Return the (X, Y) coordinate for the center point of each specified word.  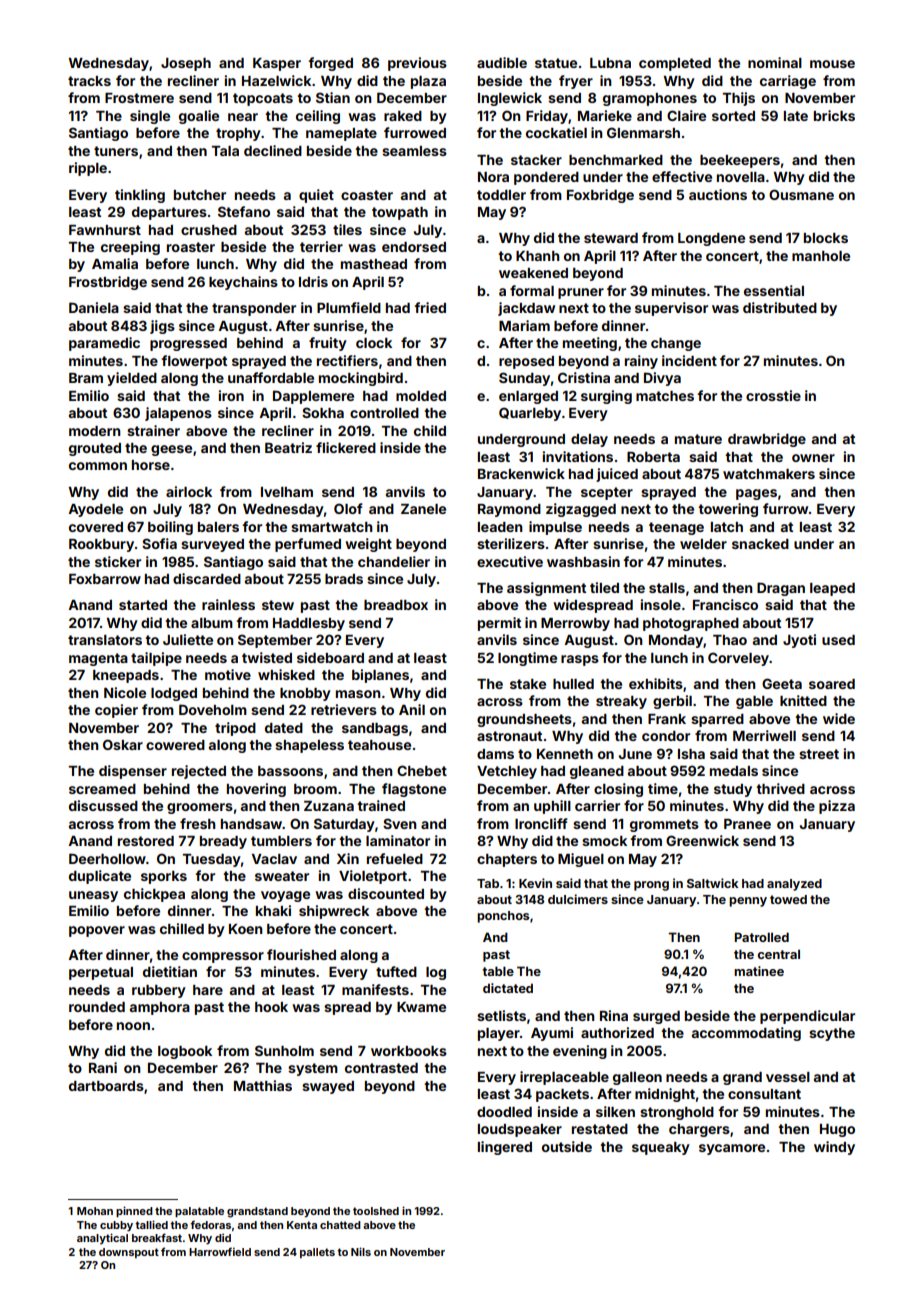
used (838, 640)
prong (651, 886)
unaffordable (271, 377)
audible (502, 62)
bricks (834, 115)
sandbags (375, 729)
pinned (134, 1211)
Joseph (186, 64)
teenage (676, 528)
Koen (246, 929)
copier (116, 711)
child (430, 430)
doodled (504, 1112)
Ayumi (552, 1034)
